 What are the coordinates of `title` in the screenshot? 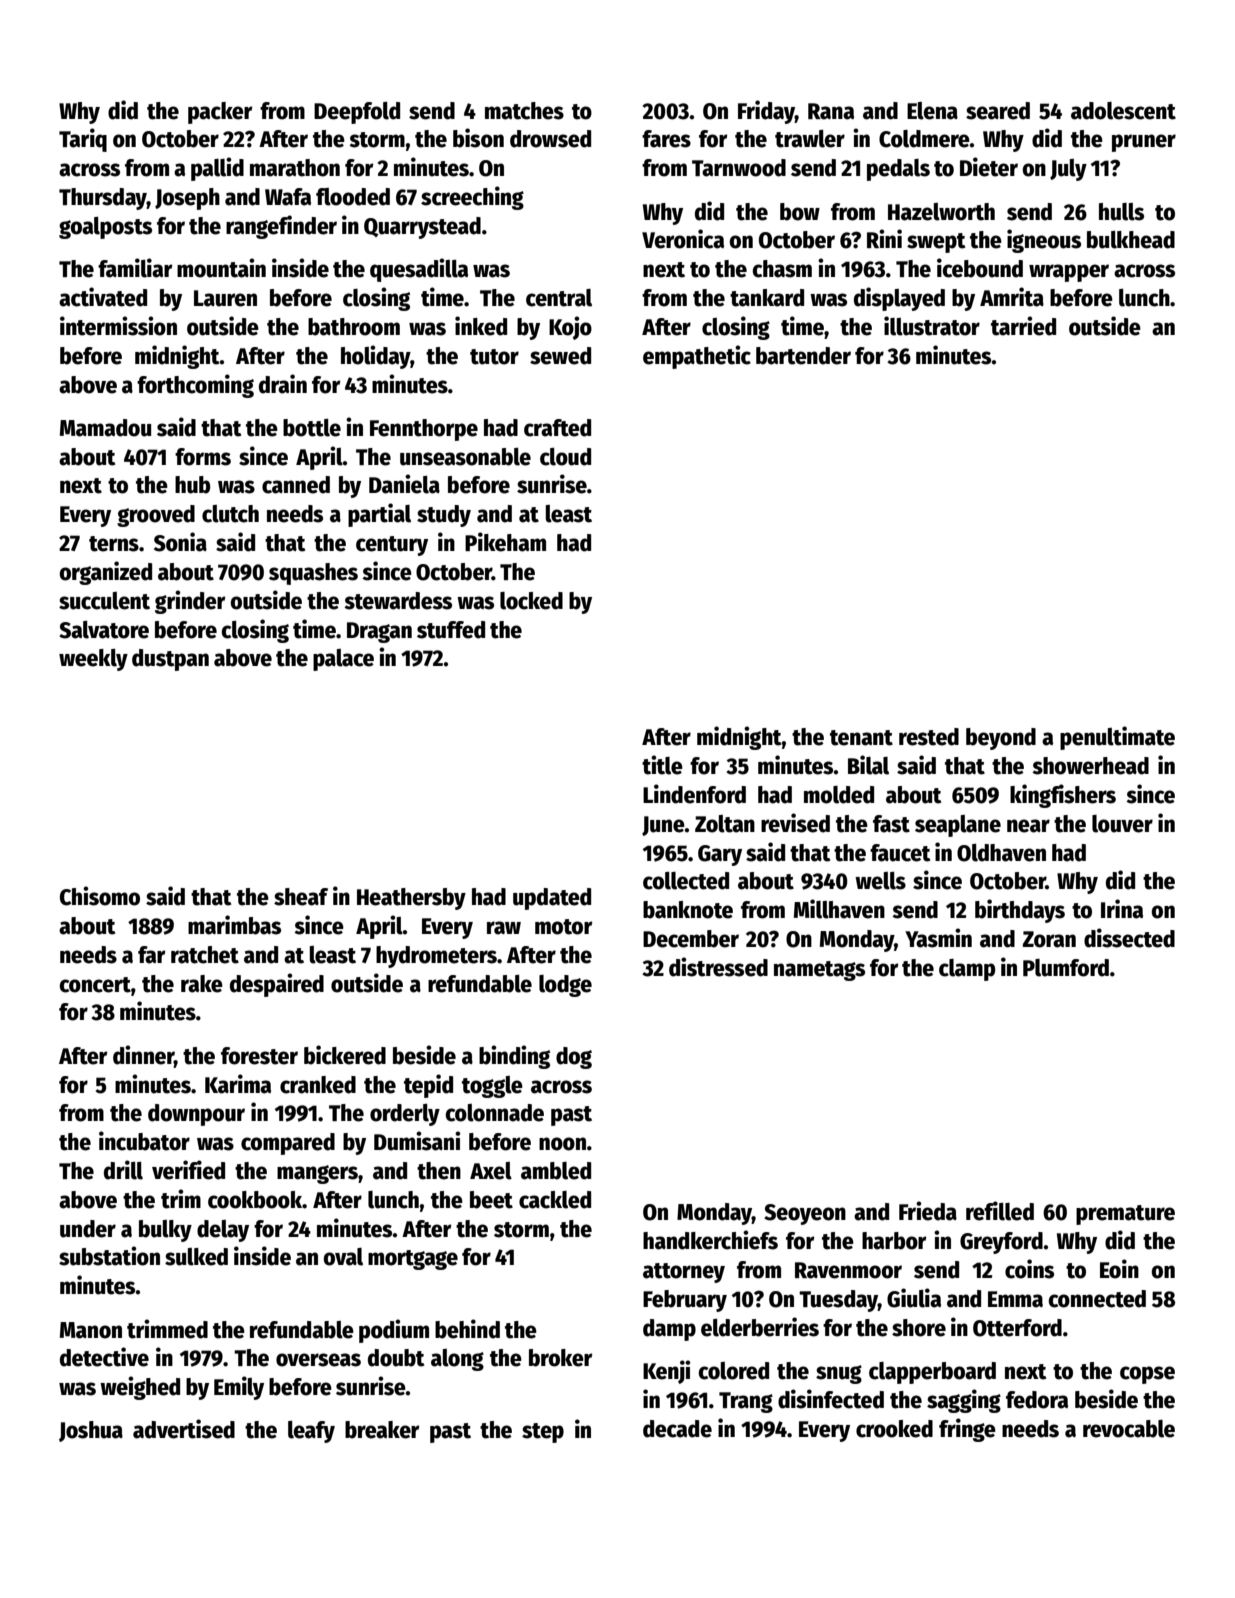 It's located at (662, 765).
